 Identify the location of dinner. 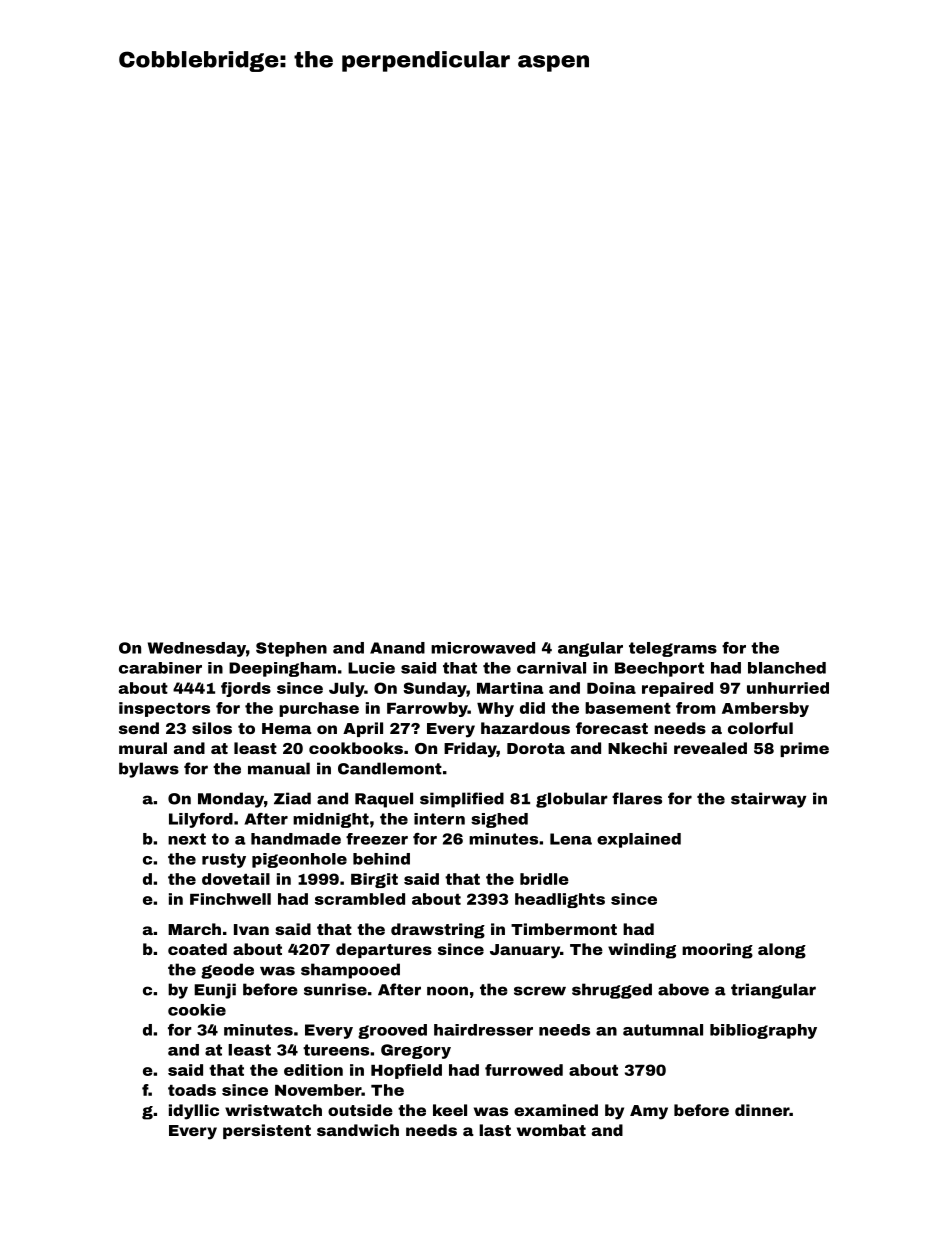
(762, 1110).
